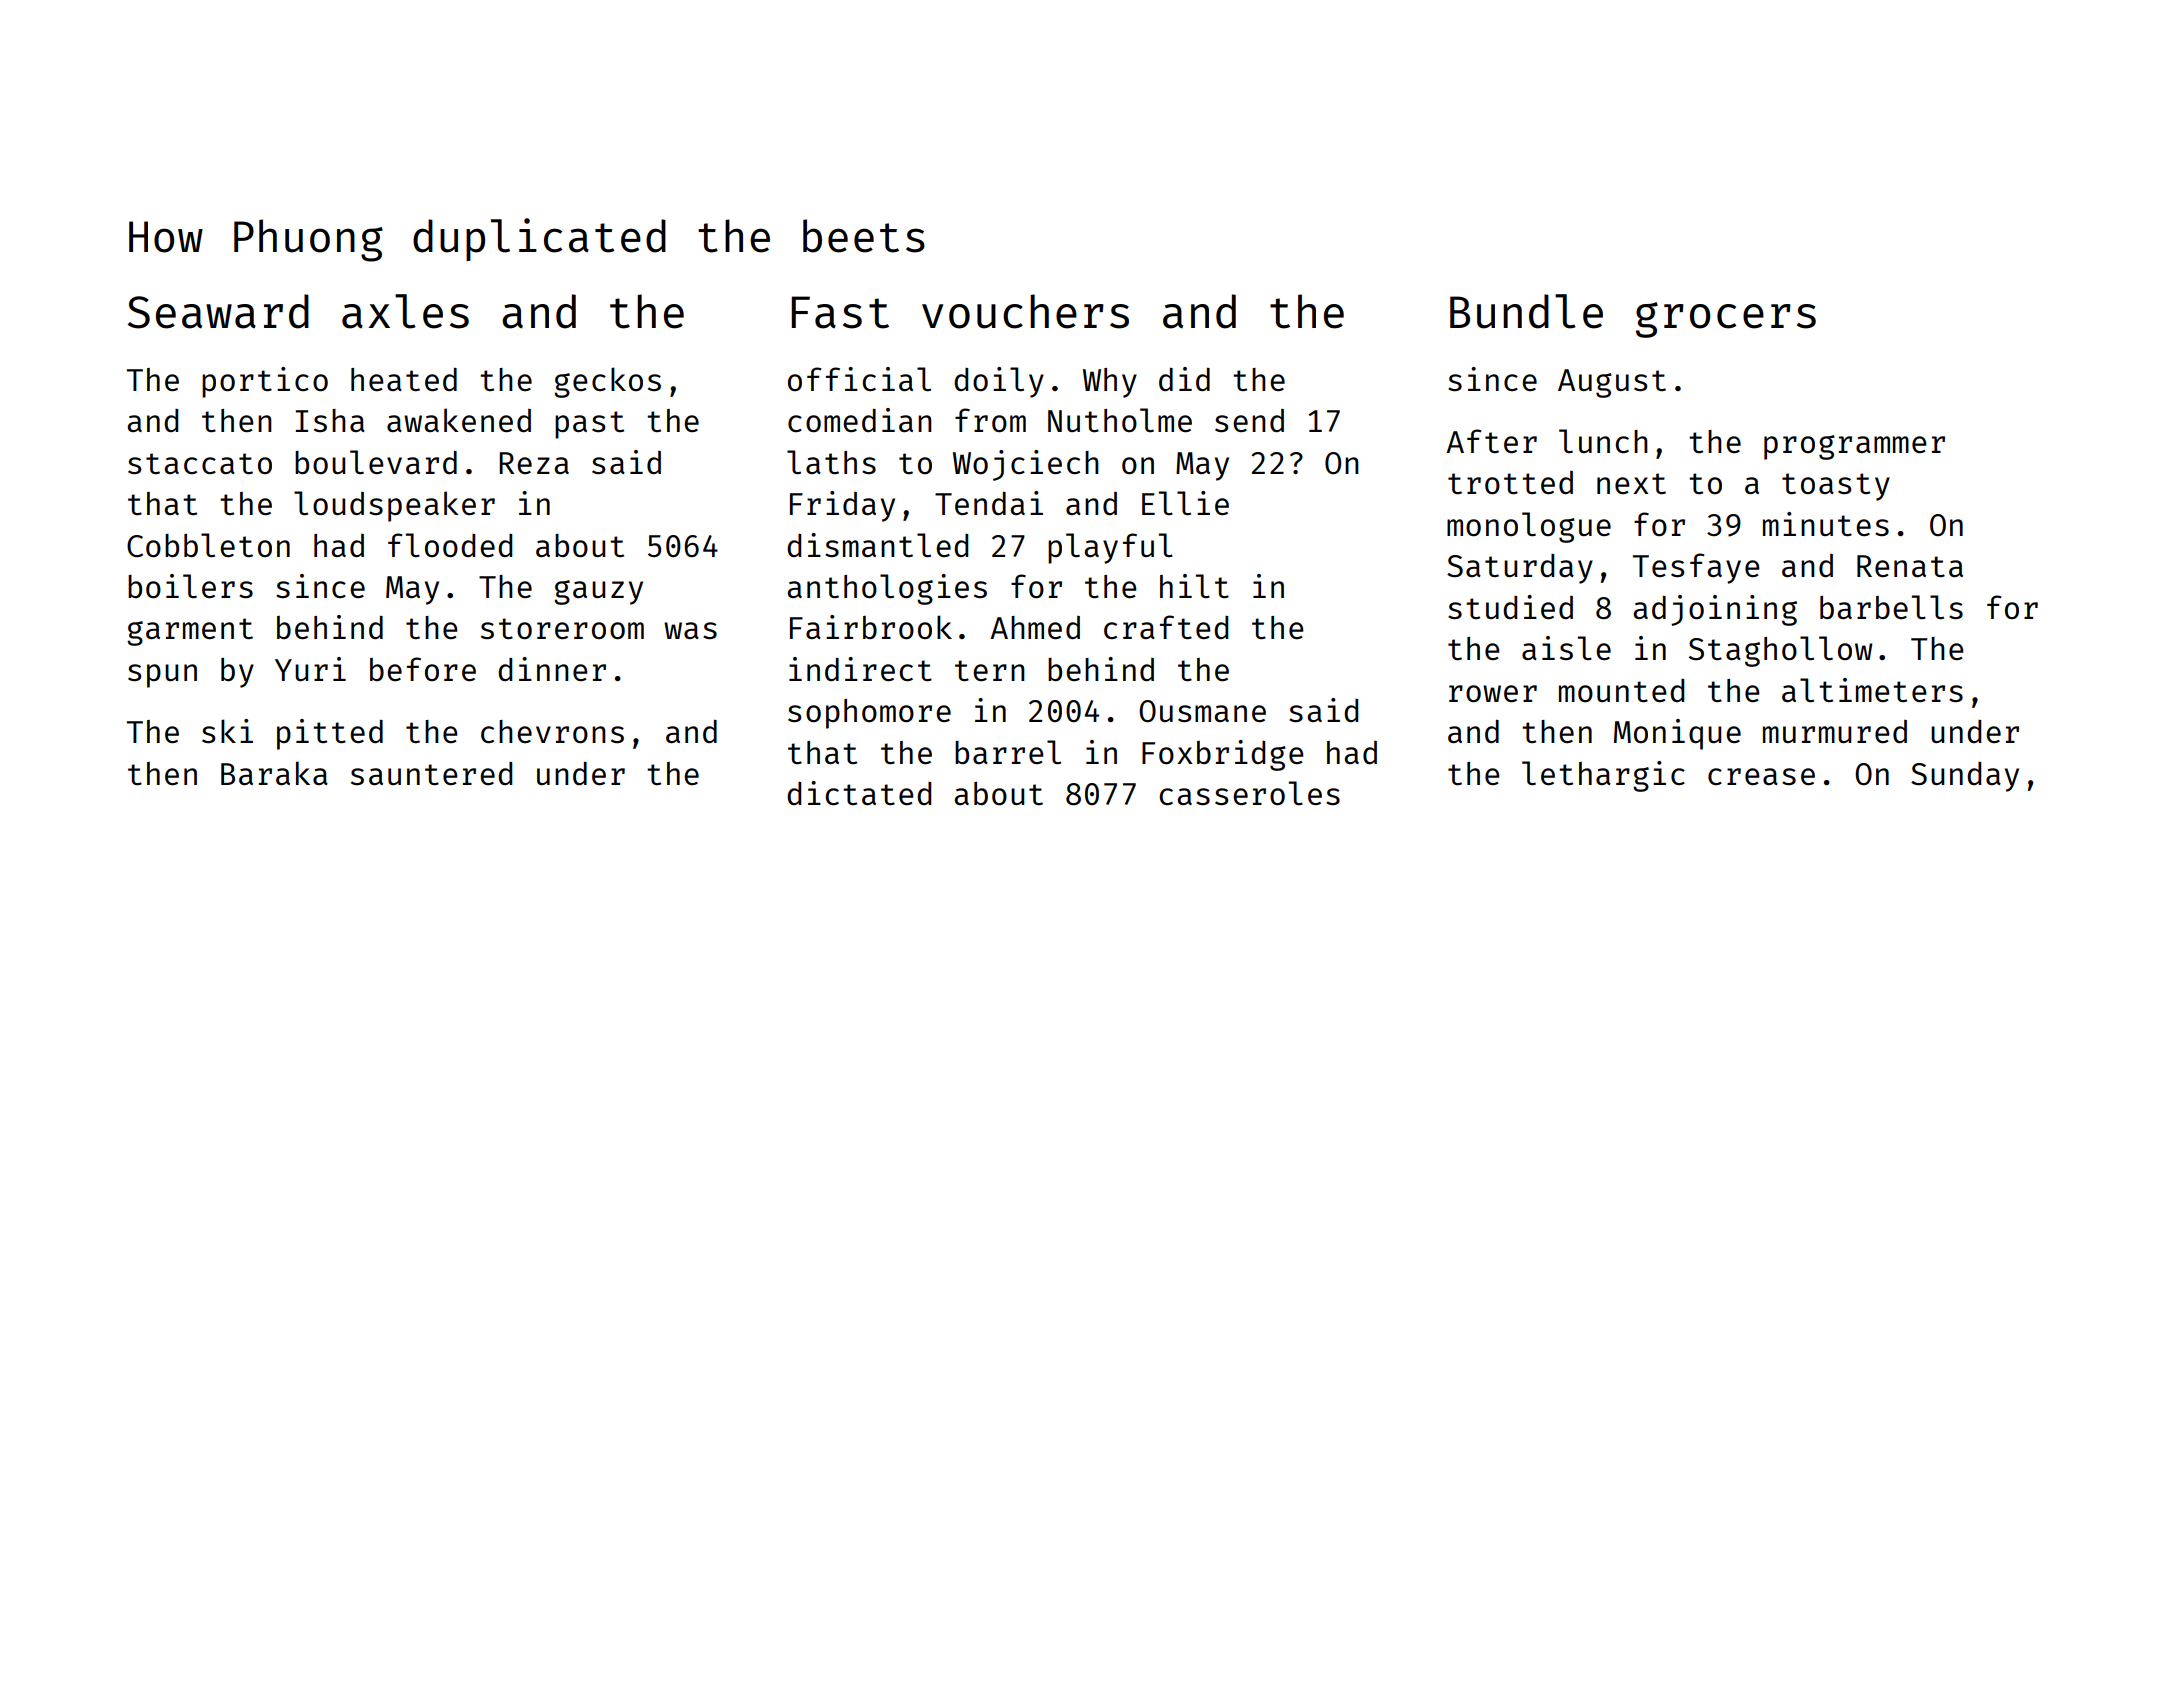  Describe the element at coordinates (1025, 311) in the screenshot. I see `vouchers` at that location.
